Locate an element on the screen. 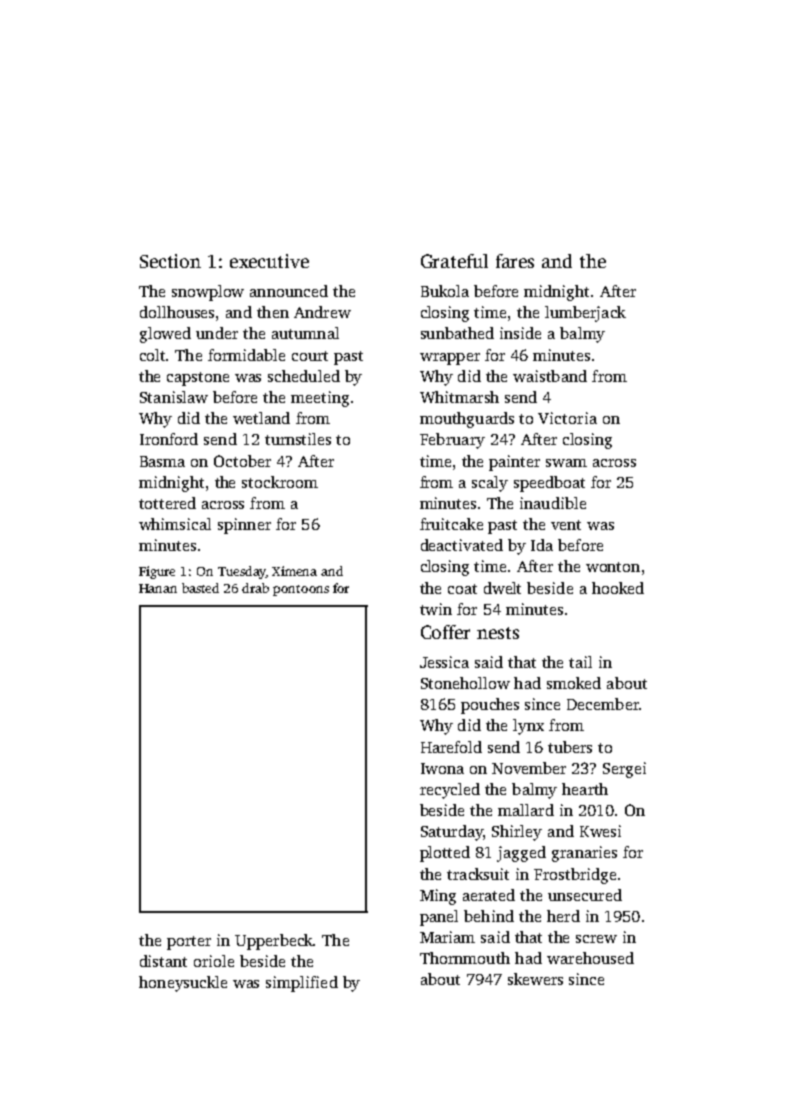 Image resolution: width=787 pixels, height=1117 pixels. fares is located at coordinates (515, 261).
